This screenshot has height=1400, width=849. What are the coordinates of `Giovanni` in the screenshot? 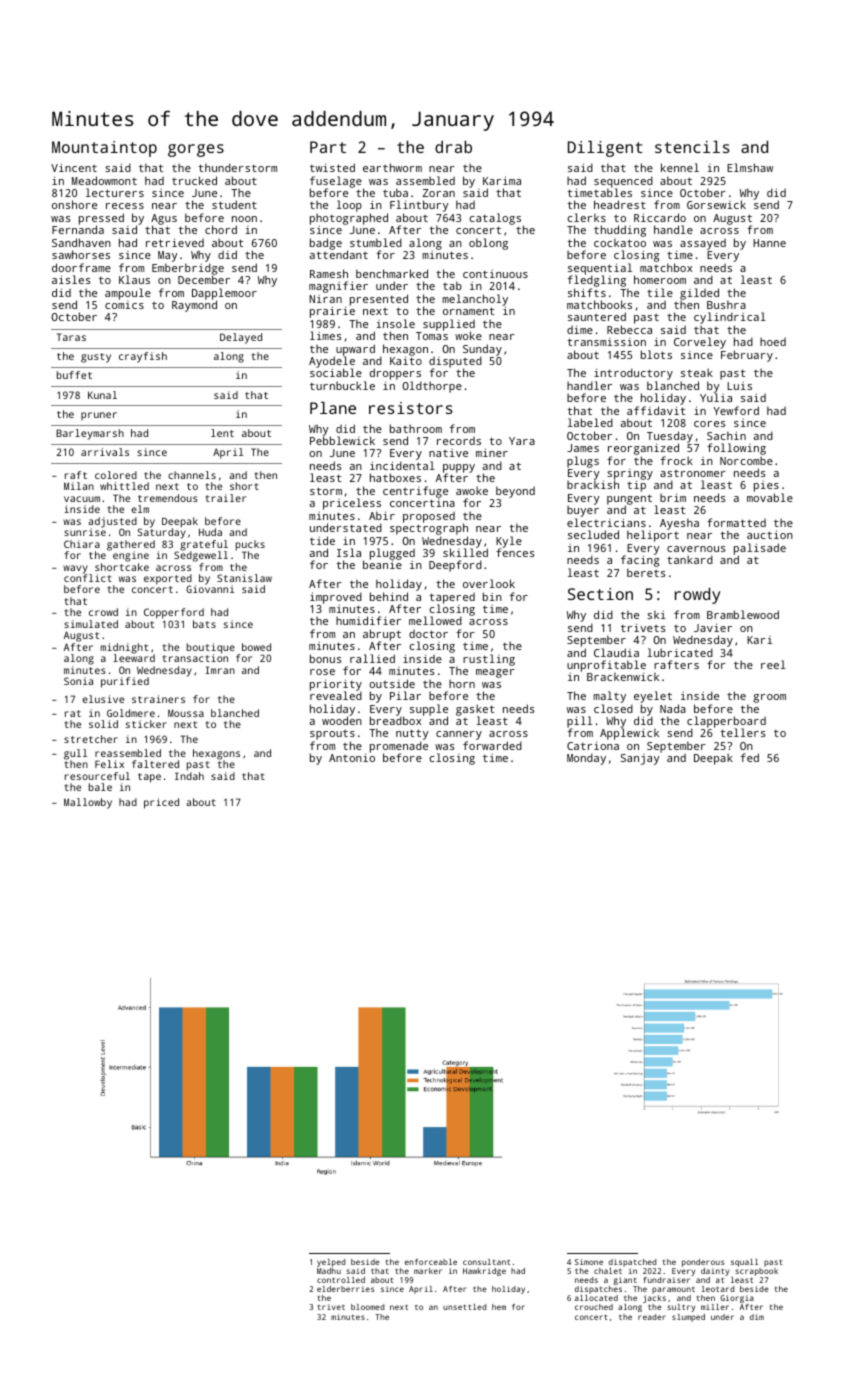 It's located at (210, 589).
